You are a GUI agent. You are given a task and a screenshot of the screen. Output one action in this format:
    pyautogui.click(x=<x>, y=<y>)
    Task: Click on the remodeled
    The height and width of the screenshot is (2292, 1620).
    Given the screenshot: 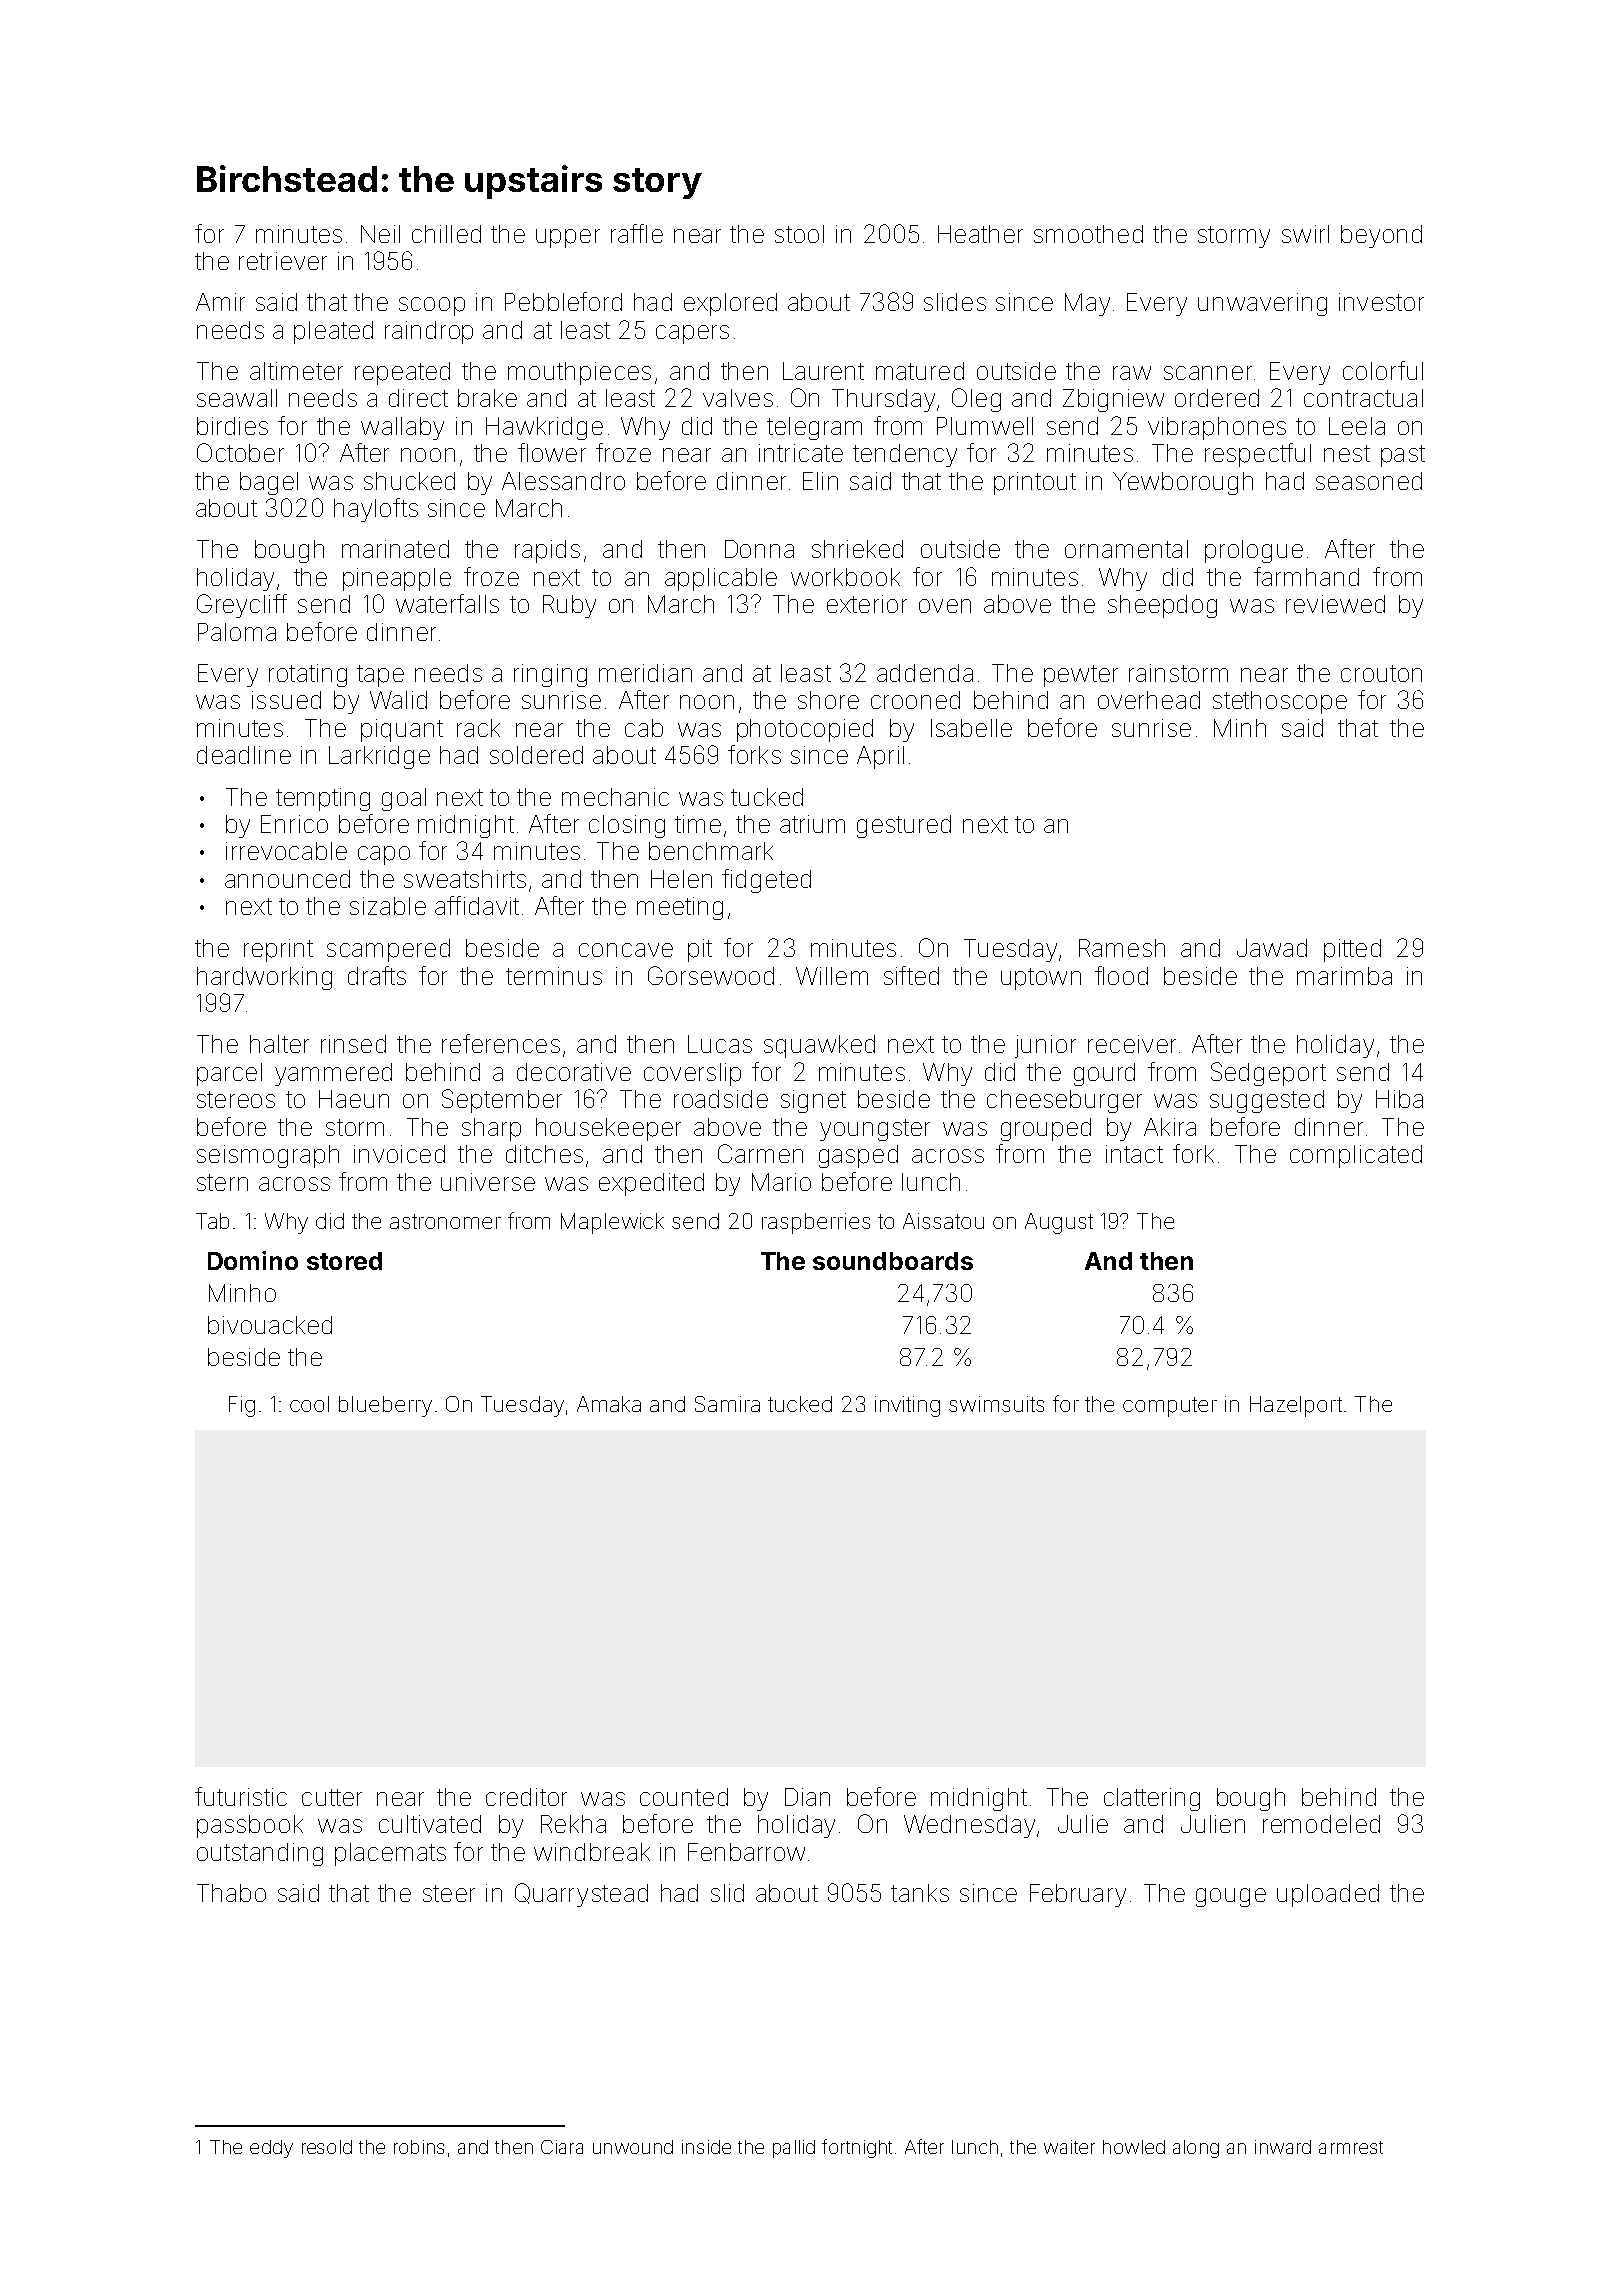 What is the action you would take?
    pyautogui.click(x=1321, y=1824)
